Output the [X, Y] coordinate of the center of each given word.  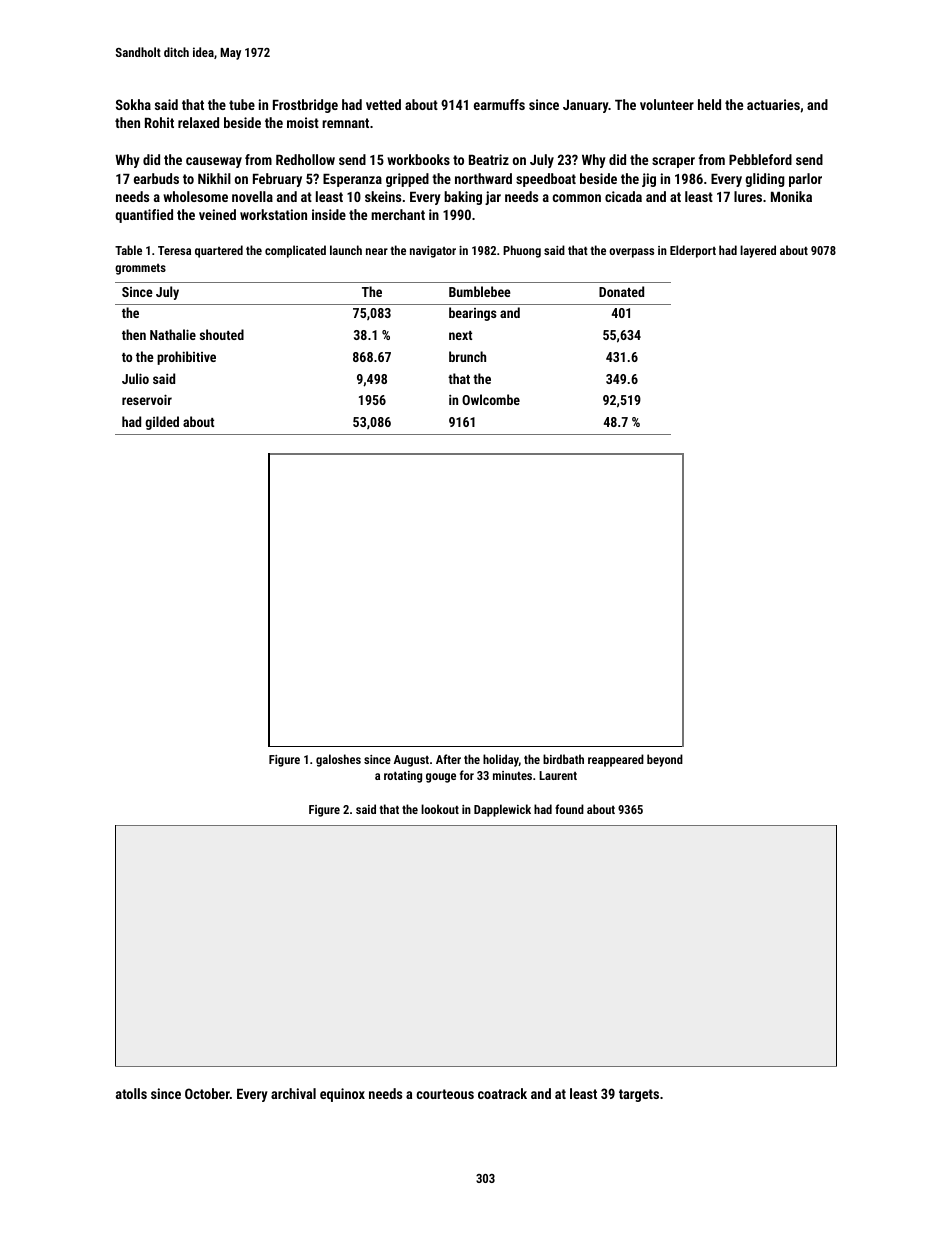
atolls [131, 1093]
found [569, 809]
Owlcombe [491, 399]
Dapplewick [502, 810]
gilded [162, 423]
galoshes [338, 760]
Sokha [133, 104]
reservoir [147, 399]
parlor [805, 180]
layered [758, 251]
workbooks [418, 159]
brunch [467, 356]
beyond [665, 760]
